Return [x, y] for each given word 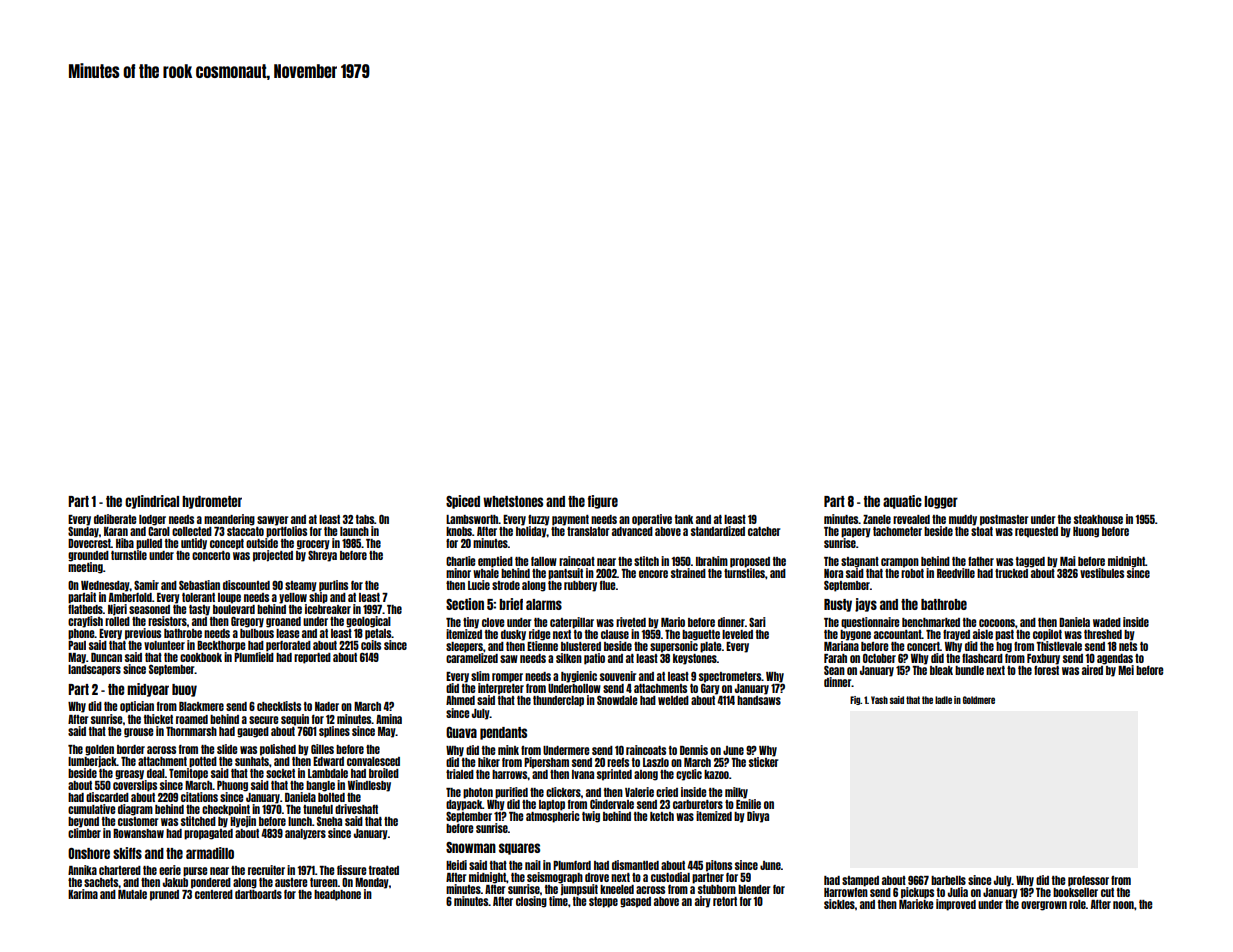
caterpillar [572, 623]
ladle [943, 700]
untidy [194, 544]
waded [1107, 622]
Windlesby [369, 786]
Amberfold [130, 597]
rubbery [580, 586]
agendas [1115, 659]
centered [214, 894]
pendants [503, 733]
